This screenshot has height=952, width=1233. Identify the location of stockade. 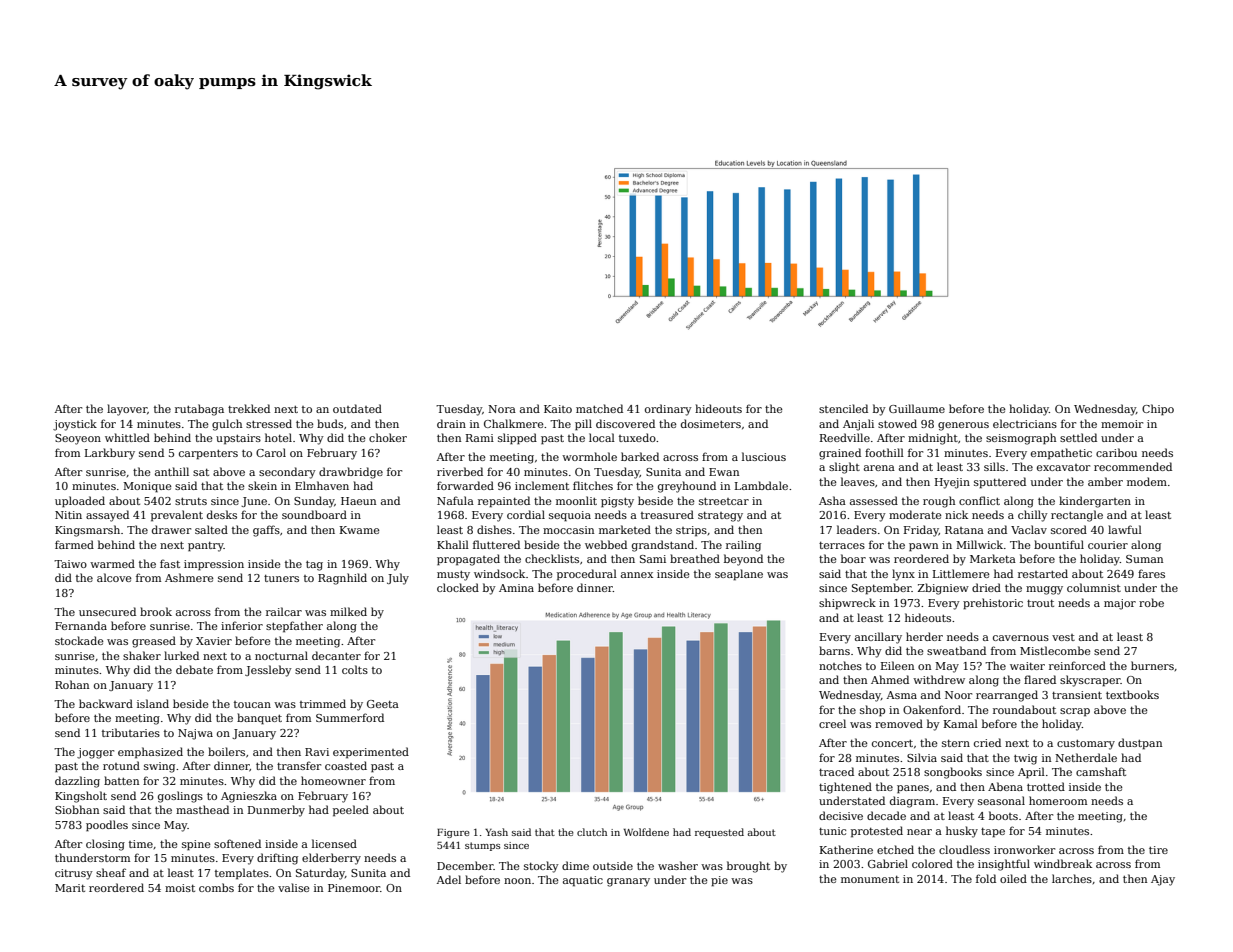
(79, 640).
